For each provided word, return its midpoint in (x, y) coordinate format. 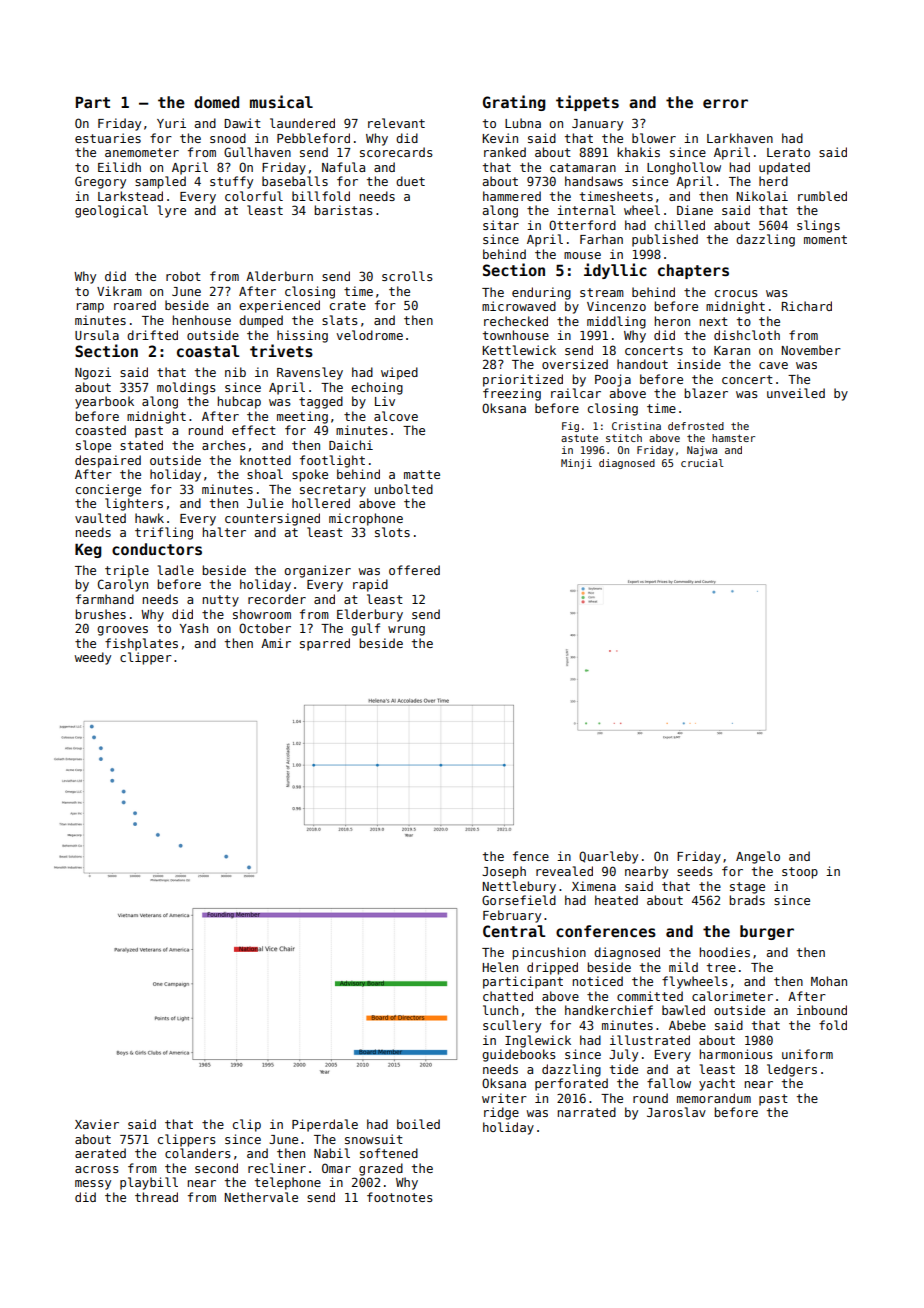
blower (654, 138)
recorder (277, 599)
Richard (807, 306)
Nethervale (261, 1197)
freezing (512, 394)
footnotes (400, 1197)
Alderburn (279, 276)
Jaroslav (676, 1112)
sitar (501, 225)
